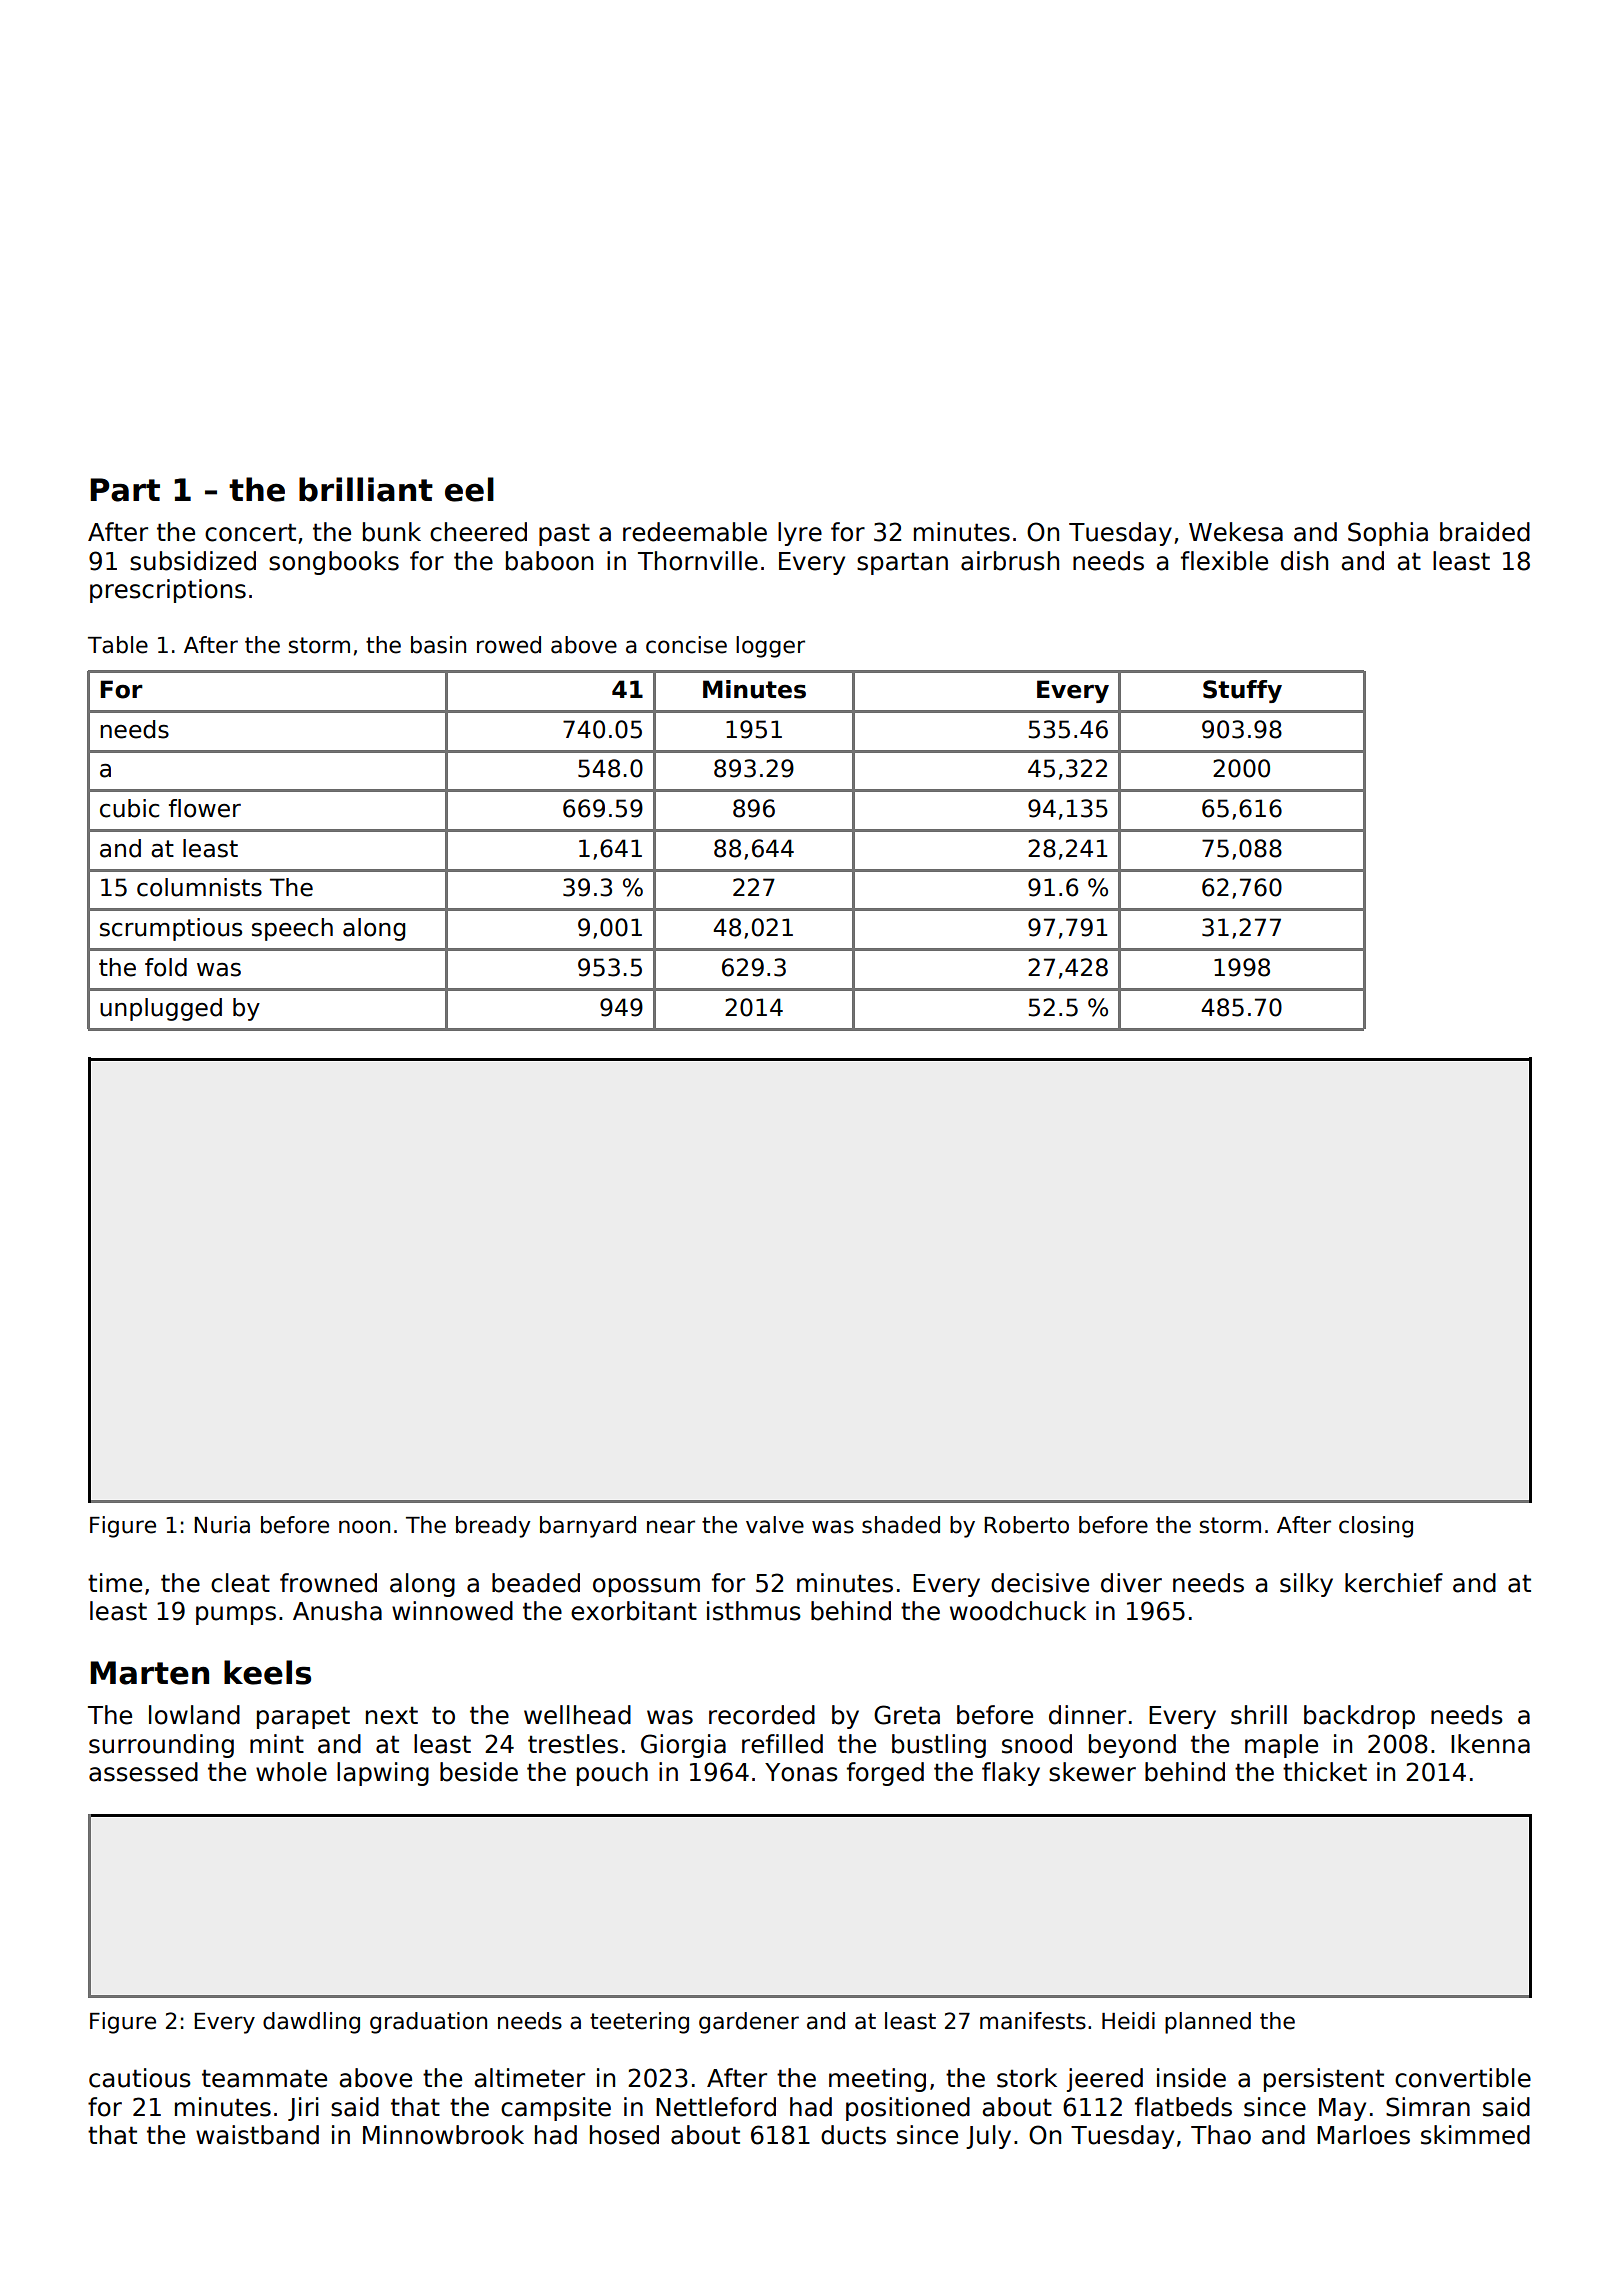  Describe the element at coordinates (171, 929) in the page. I see `scrumptious` at that location.
